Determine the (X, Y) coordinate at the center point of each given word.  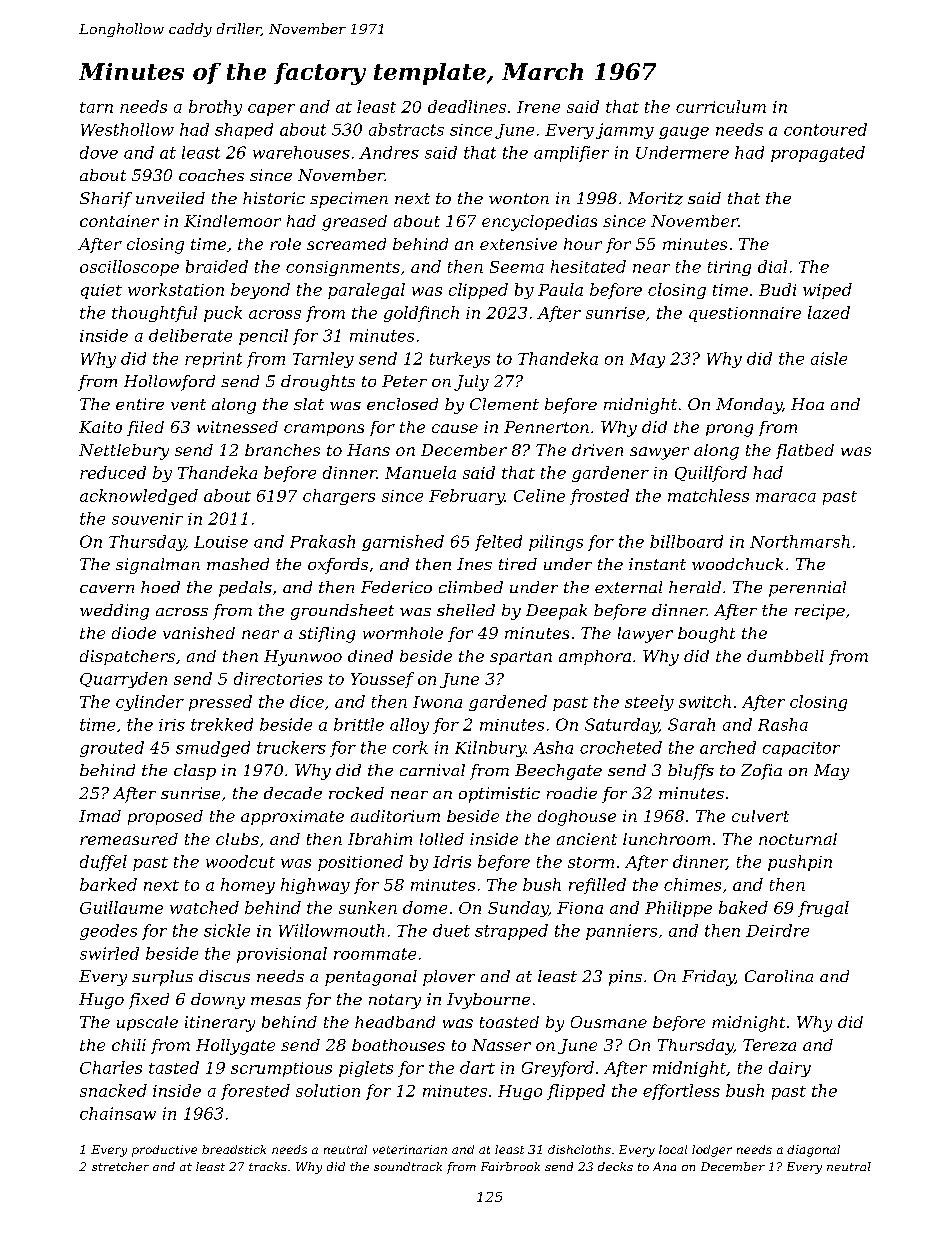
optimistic (499, 795)
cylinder (150, 703)
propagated (818, 154)
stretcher (120, 1166)
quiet (101, 291)
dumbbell (785, 656)
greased (354, 223)
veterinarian (410, 1149)
